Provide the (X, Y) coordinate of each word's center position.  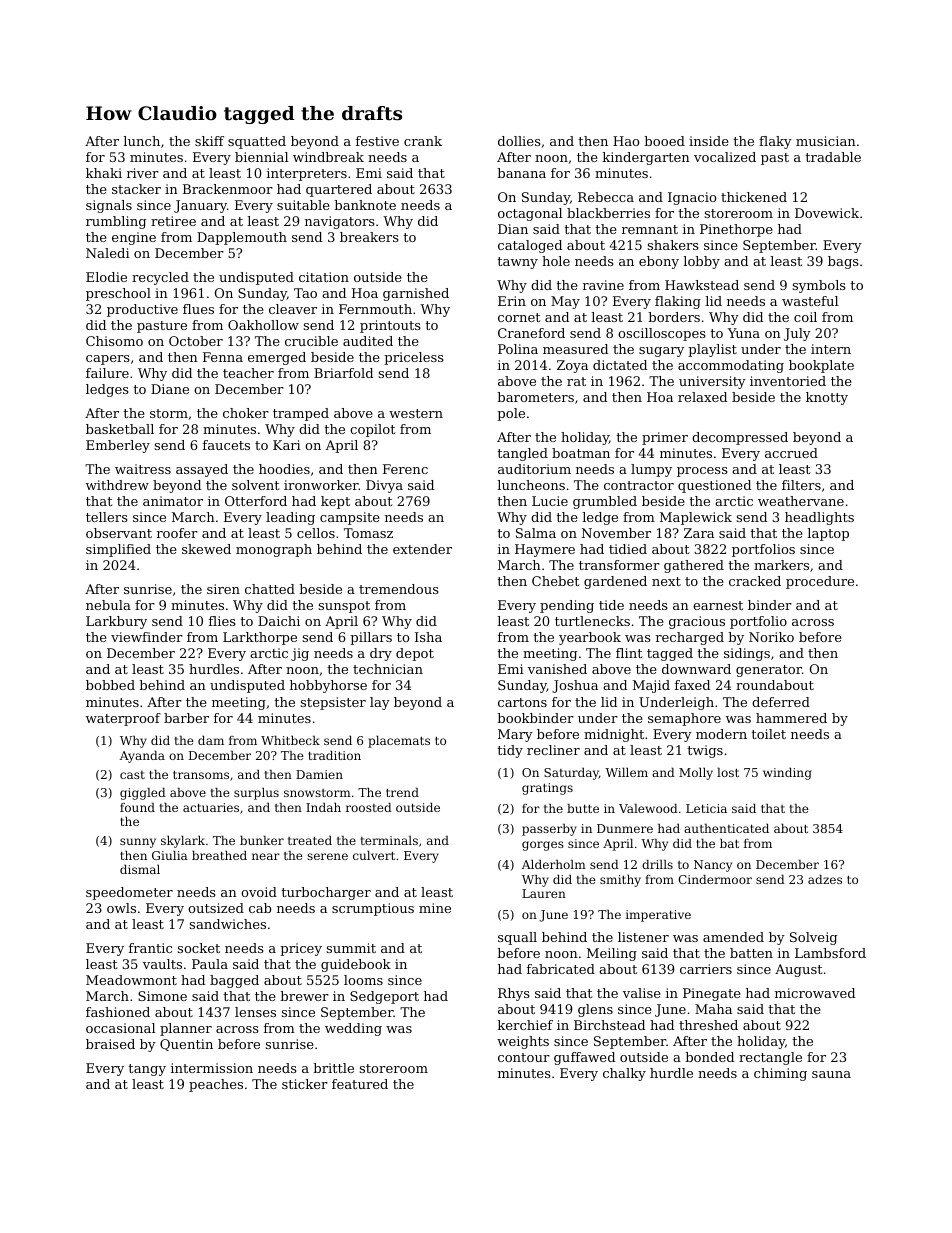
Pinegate (712, 994)
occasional (120, 1028)
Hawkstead (702, 285)
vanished (557, 669)
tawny (517, 263)
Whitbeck (290, 740)
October (196, 341)
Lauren (544, 893)
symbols (819, 286)
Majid (651, 686)
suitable (303, 205)
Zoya (572, 366)
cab (260, 908)
